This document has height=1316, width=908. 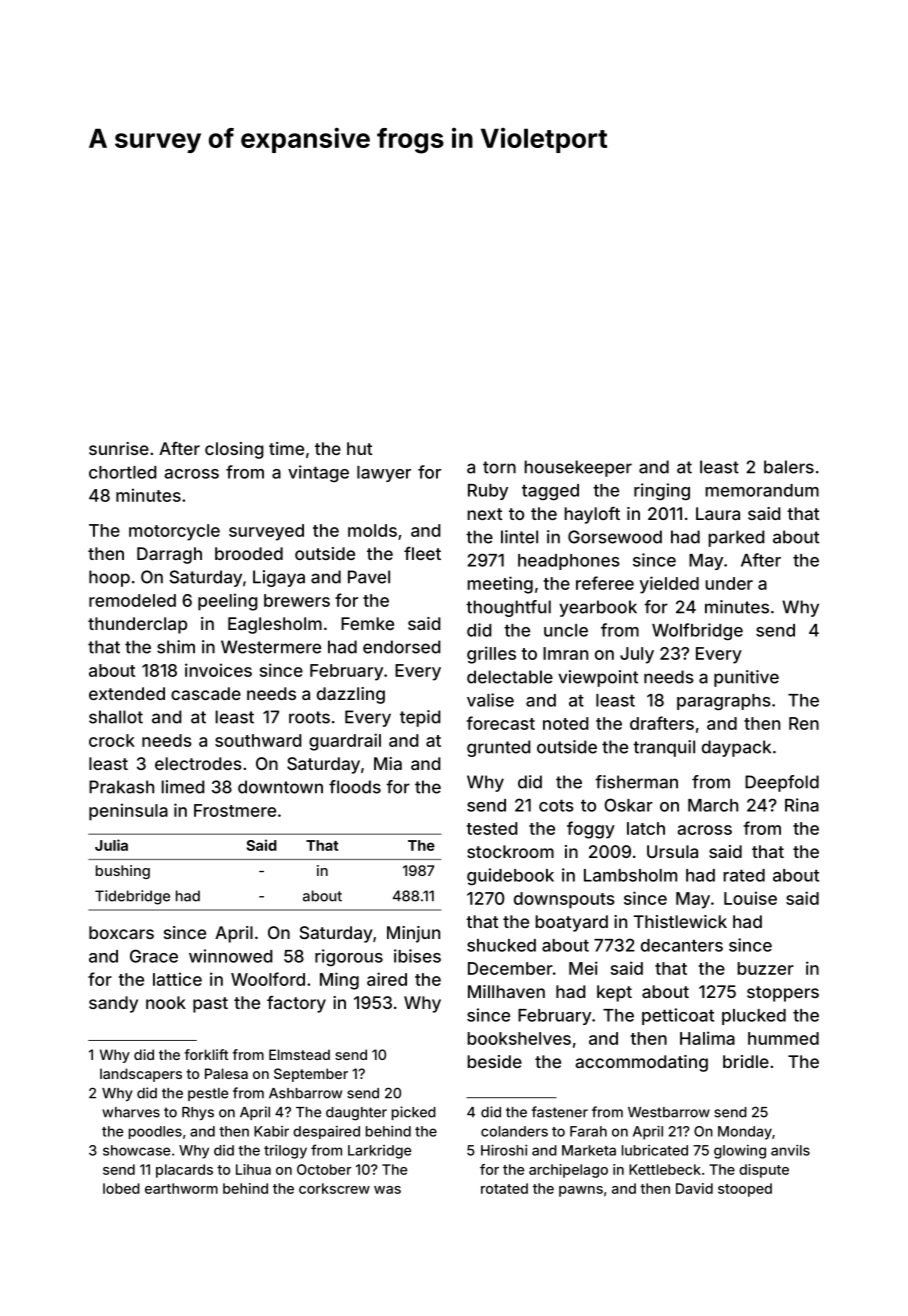 What do you see at coordinates (136, 1150) in the document?
I see `showcase` at bounding box center [136, 1150].
